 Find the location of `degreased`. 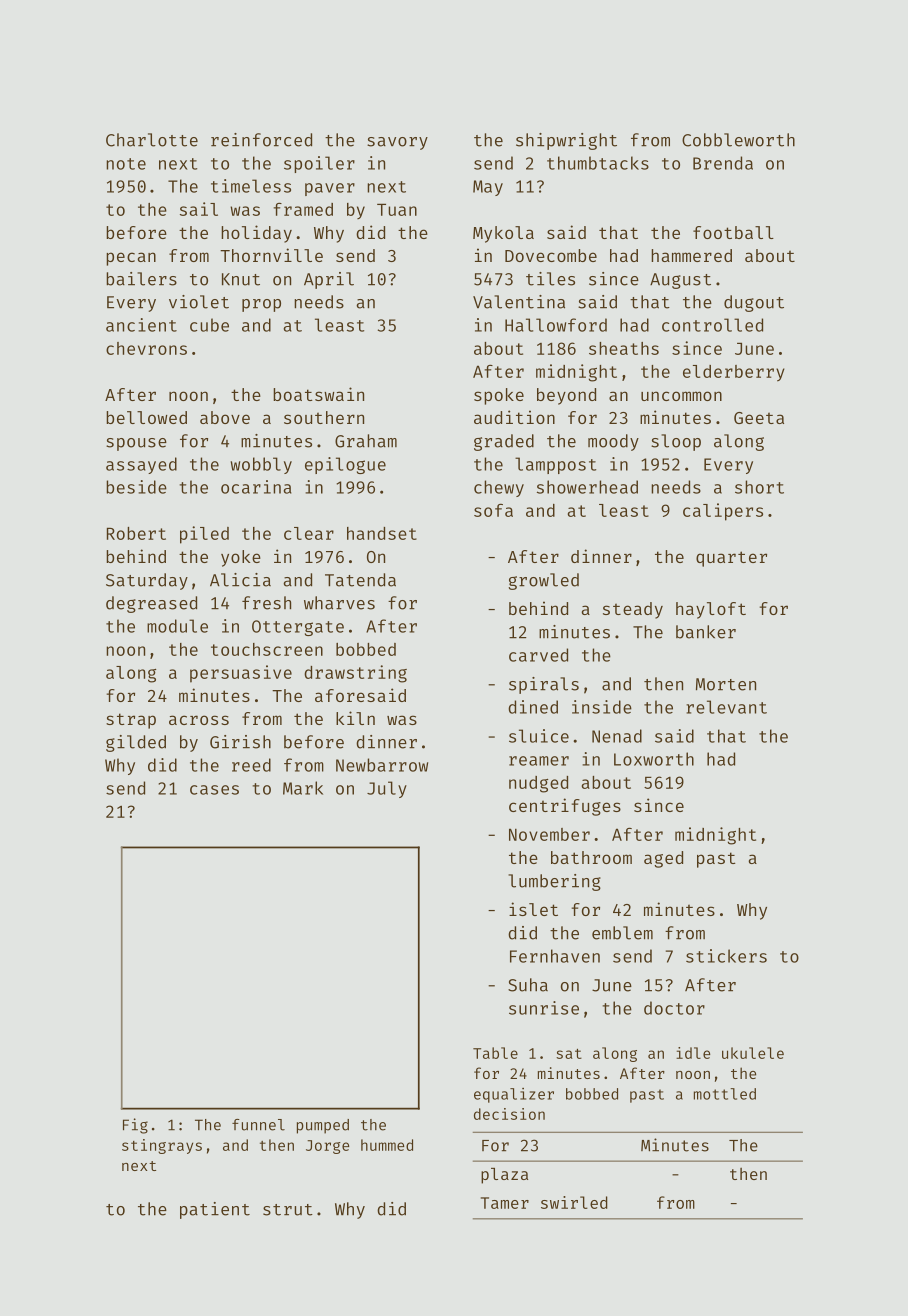

degreased is located at coordinates (151, 604).
